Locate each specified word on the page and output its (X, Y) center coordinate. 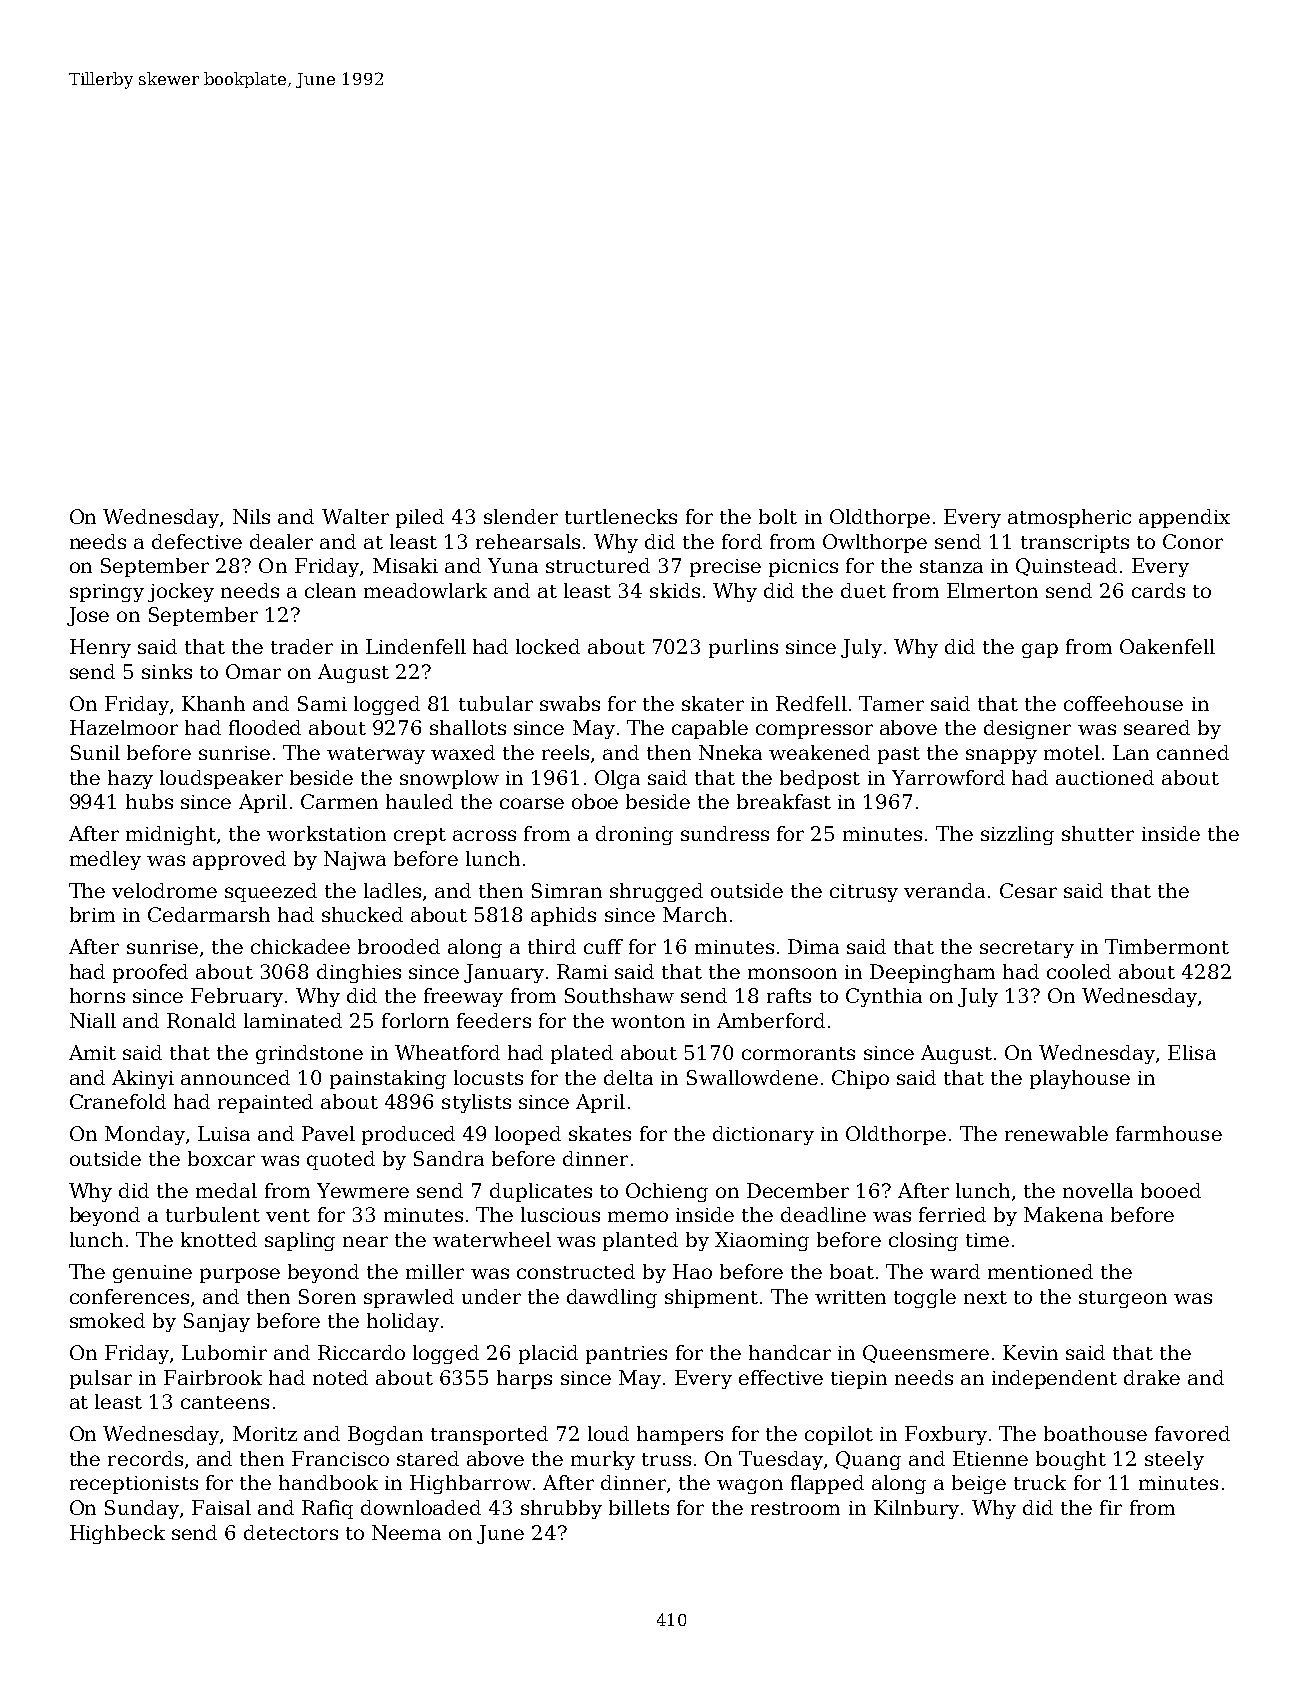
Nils (251, 516)
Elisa (1192, 1052)
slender (521, 516)
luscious (560, 1214)
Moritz (265, 1433)
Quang (868, 1460)
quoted (341, 1160)
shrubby (561, 1509)
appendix (1184, 518)
